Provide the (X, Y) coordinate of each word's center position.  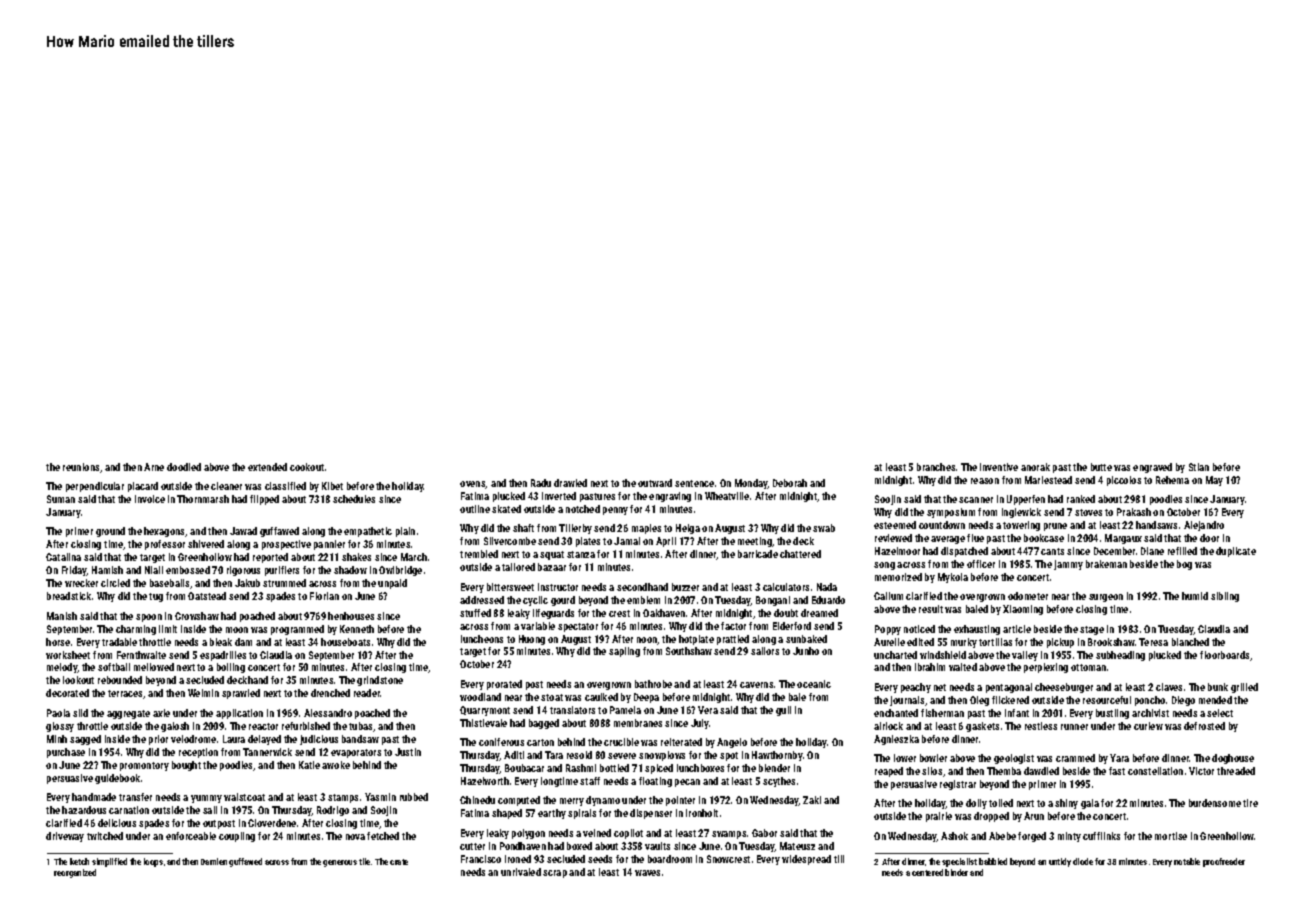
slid (80, 713)
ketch (79, 861)
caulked (601, 697)
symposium (951, 513)
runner (1074, 727)
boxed (579, 846)
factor (733, 626)
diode (1083, 861)
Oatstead (207, 596)
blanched (1190, 642)
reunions (81, 467)
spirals (582, 814)
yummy (206, 799)
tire (1250, 803)
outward (655, 483)
